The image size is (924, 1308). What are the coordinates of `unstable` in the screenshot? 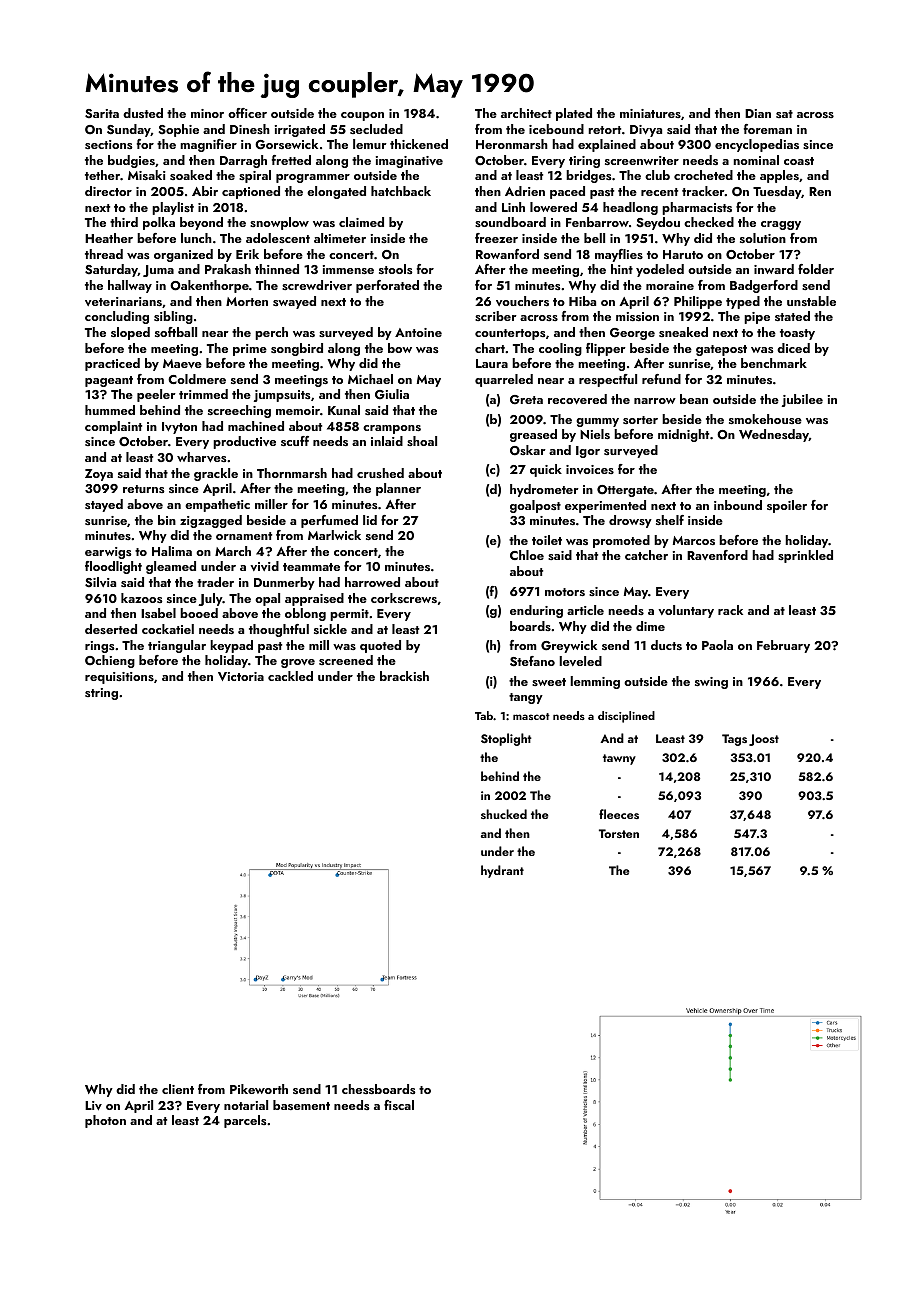 It's located at (811, 301).
